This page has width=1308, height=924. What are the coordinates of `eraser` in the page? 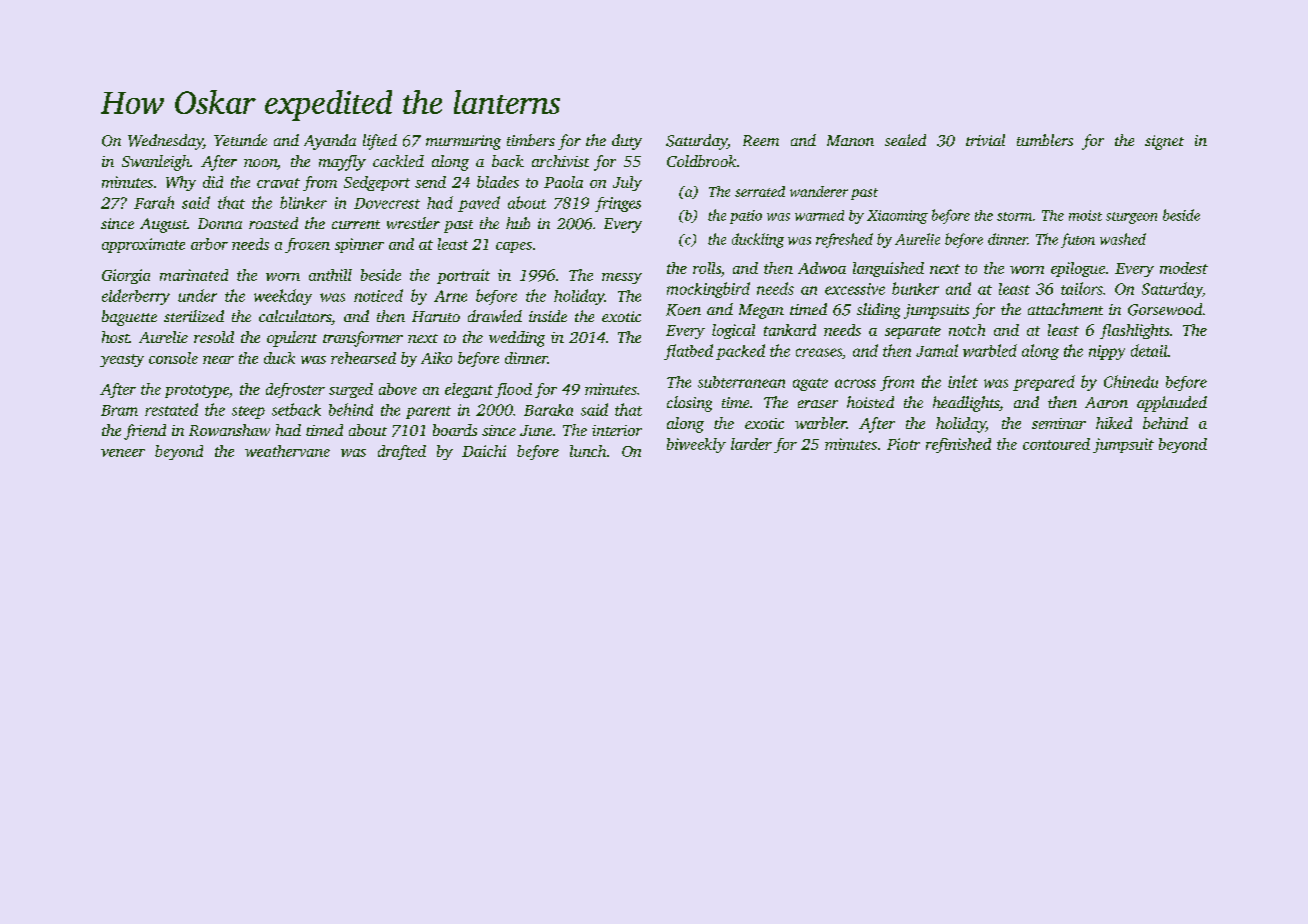 It's located at (818, 404).
